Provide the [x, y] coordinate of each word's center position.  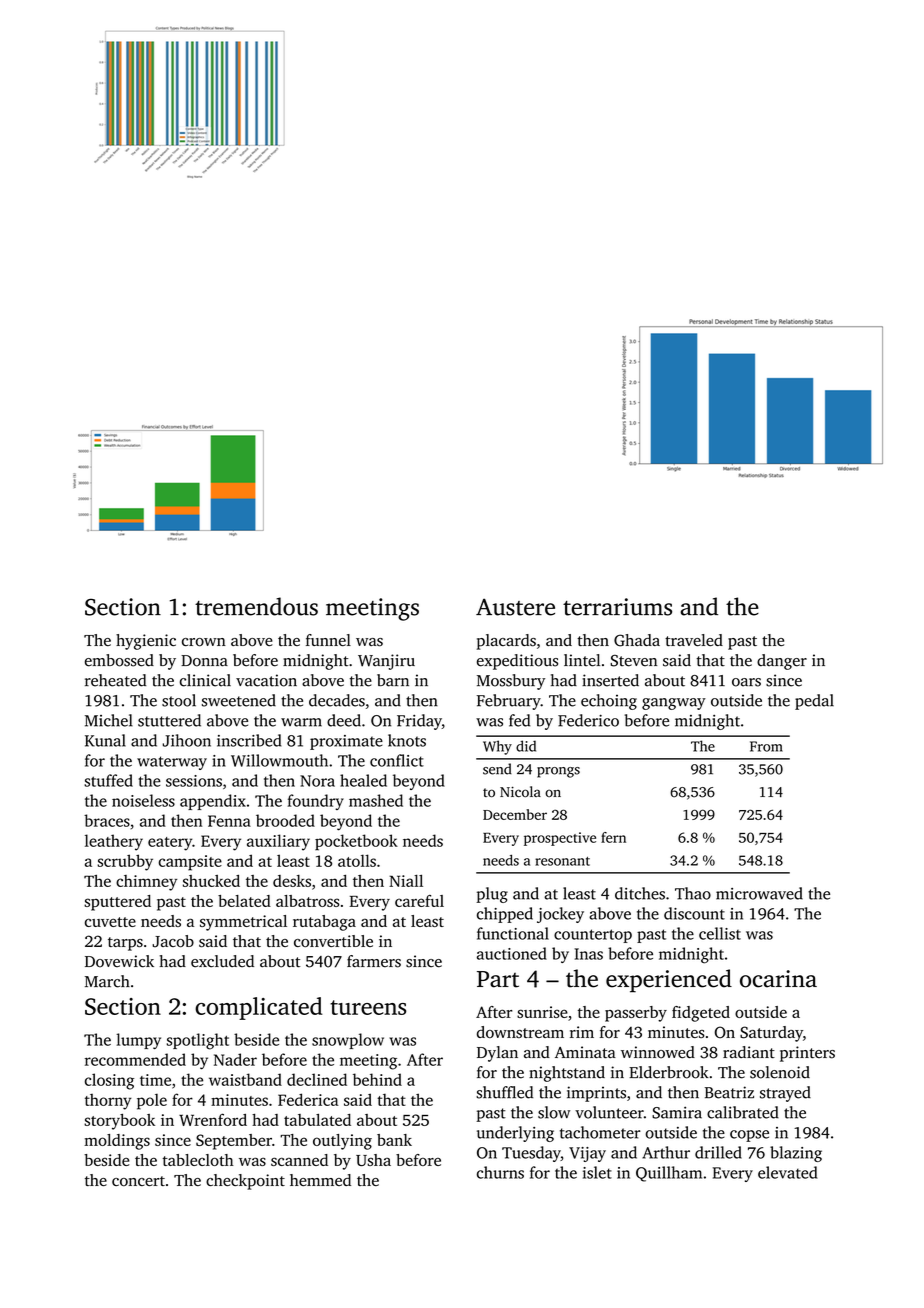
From [766, 746]
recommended [135, 1059]
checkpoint [245, 1182]
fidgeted [701, 1014]
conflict [397, 760]
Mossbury [511, 682]
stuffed [108, 780]
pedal [814, 702]
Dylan [497, 1054]
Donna [204, 661]
